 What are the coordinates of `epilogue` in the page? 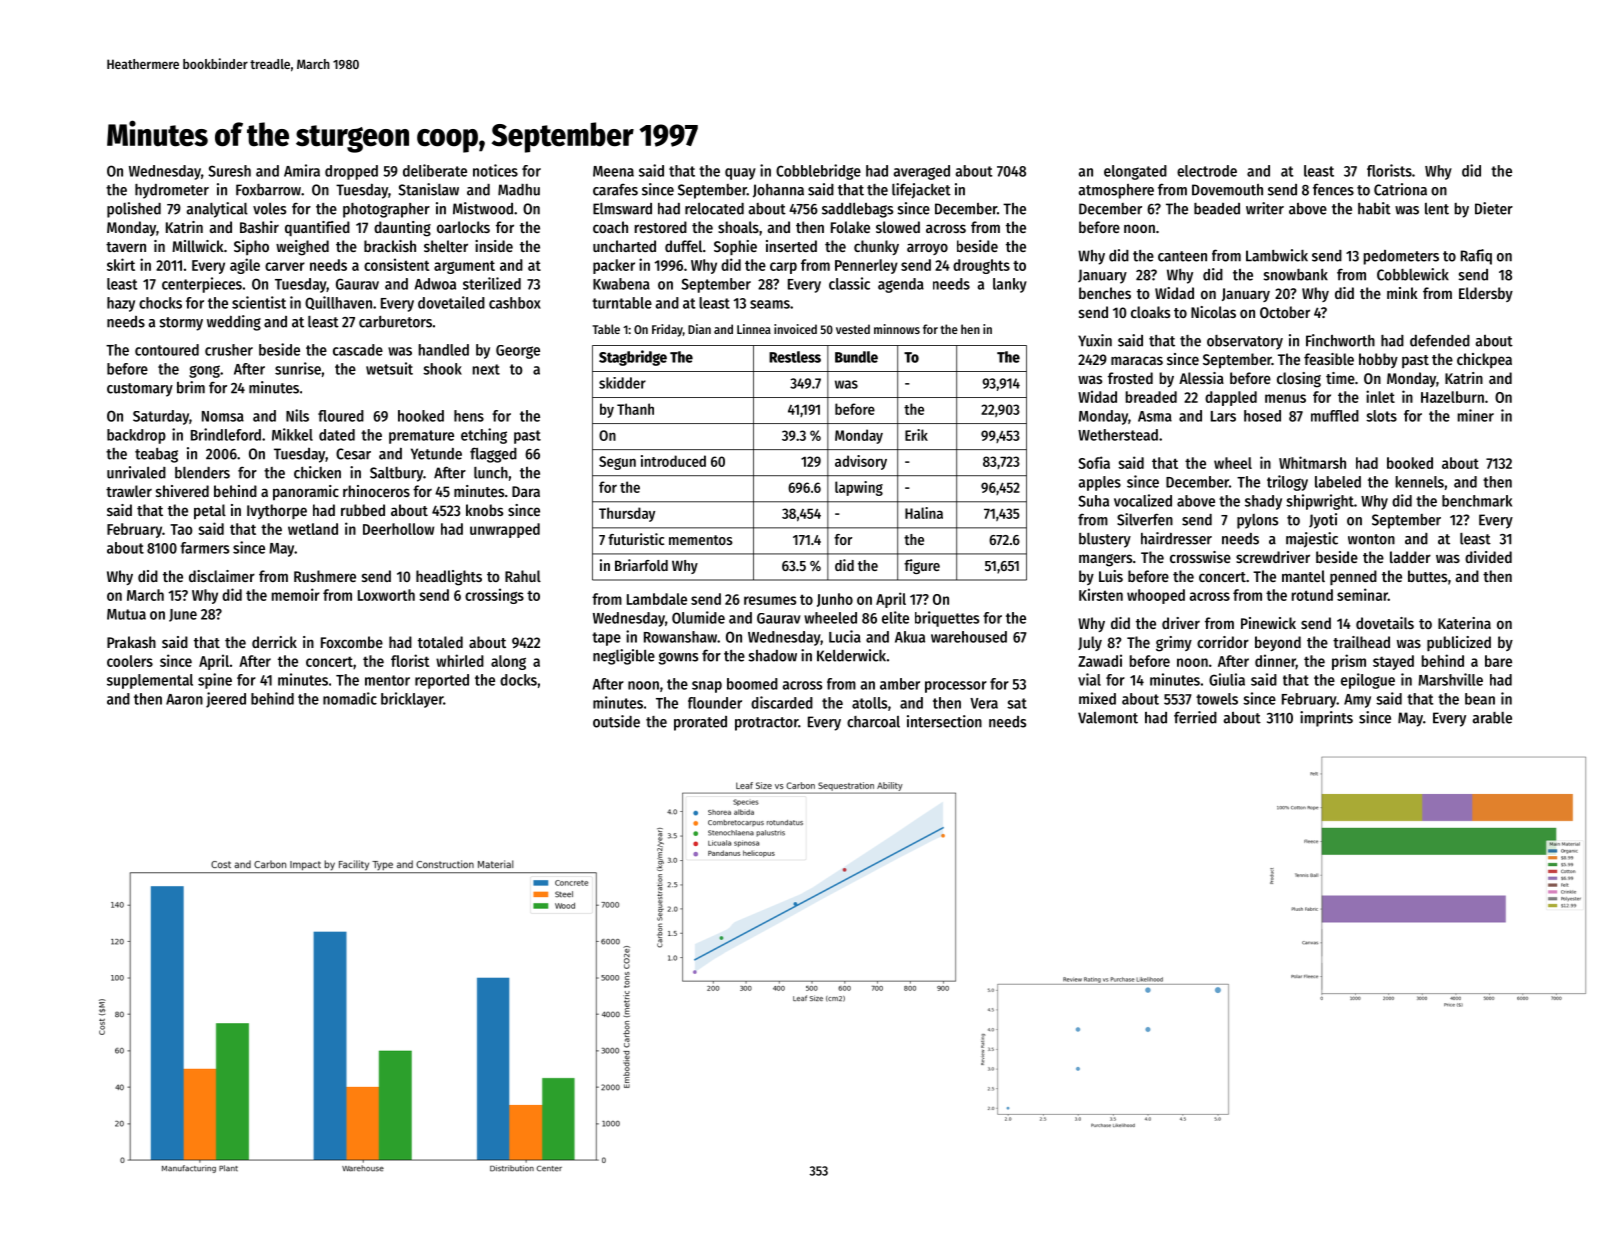 It's located at (1368, 681).
